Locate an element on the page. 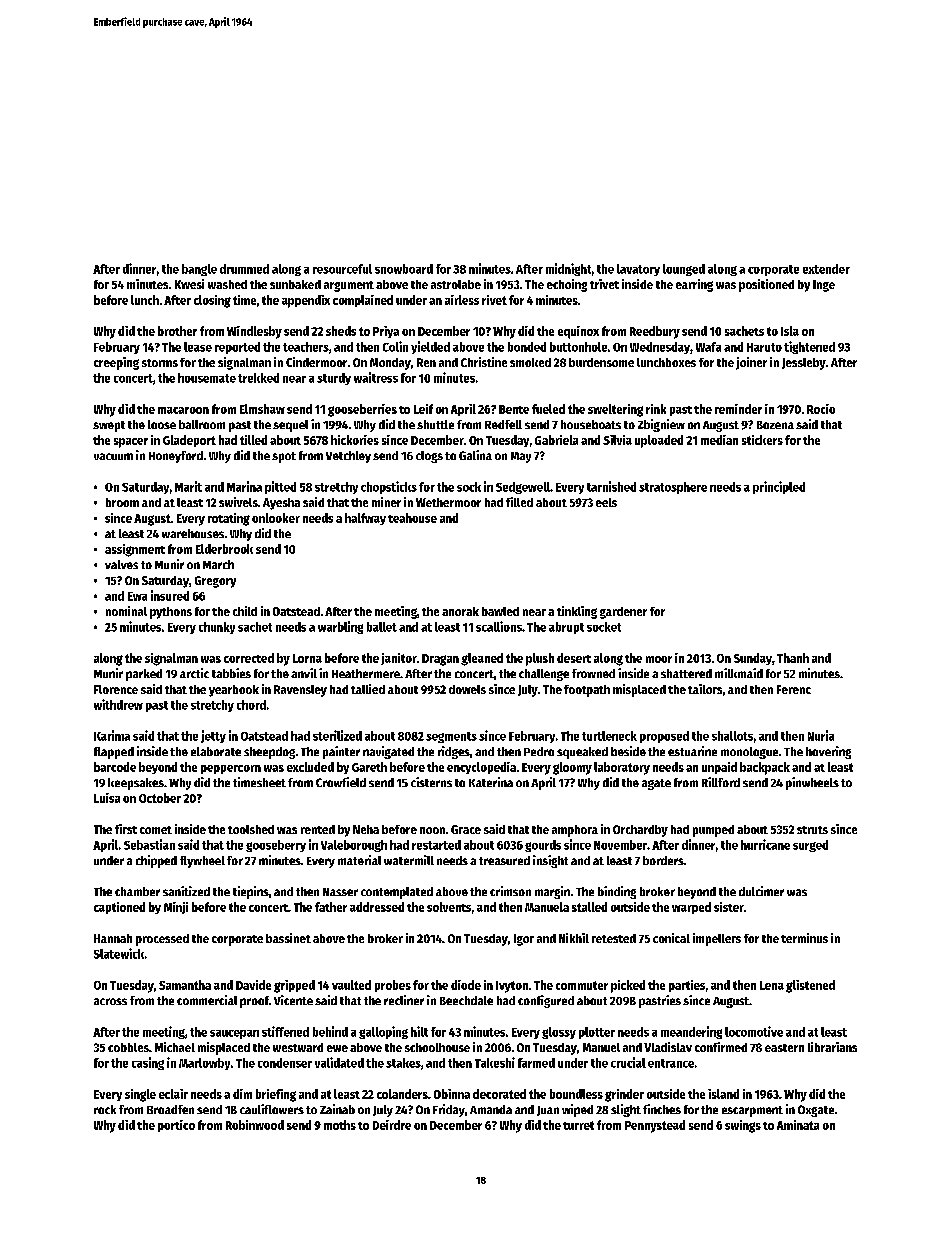 Image resolution: width=952 pixels, height=1233 pixels. Vetchley is located at coordinates (348, 457).
